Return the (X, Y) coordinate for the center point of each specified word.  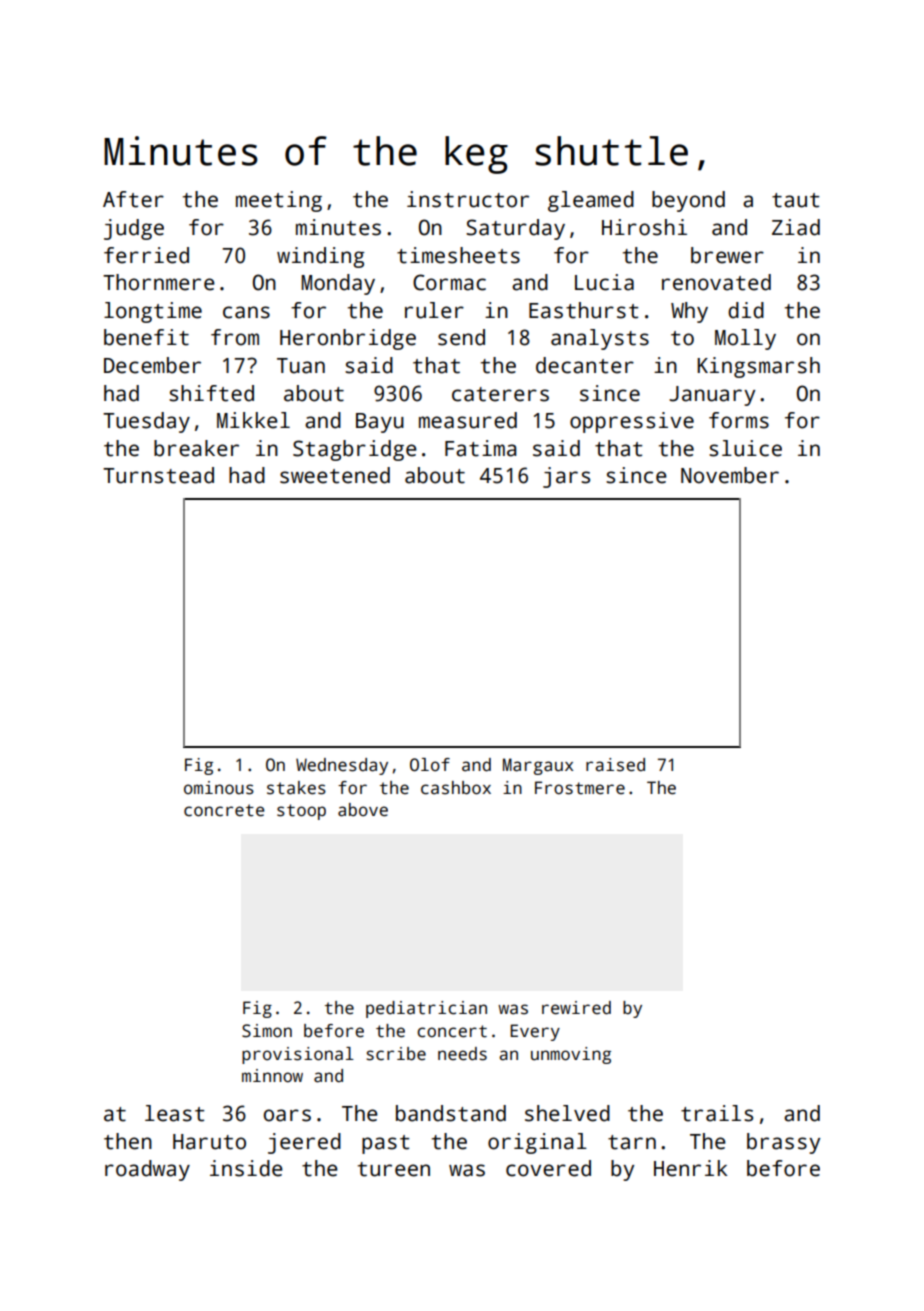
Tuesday (146, 422)
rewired (576, 1008)
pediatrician (426, 1009)
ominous (219, 788)
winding (321, 257)
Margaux (538, 766)
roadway (147, 1170)
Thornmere (159, 282)
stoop (301, 812)
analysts (600, 339)
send (461, 337)
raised (615, 765)
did (746, 310)
